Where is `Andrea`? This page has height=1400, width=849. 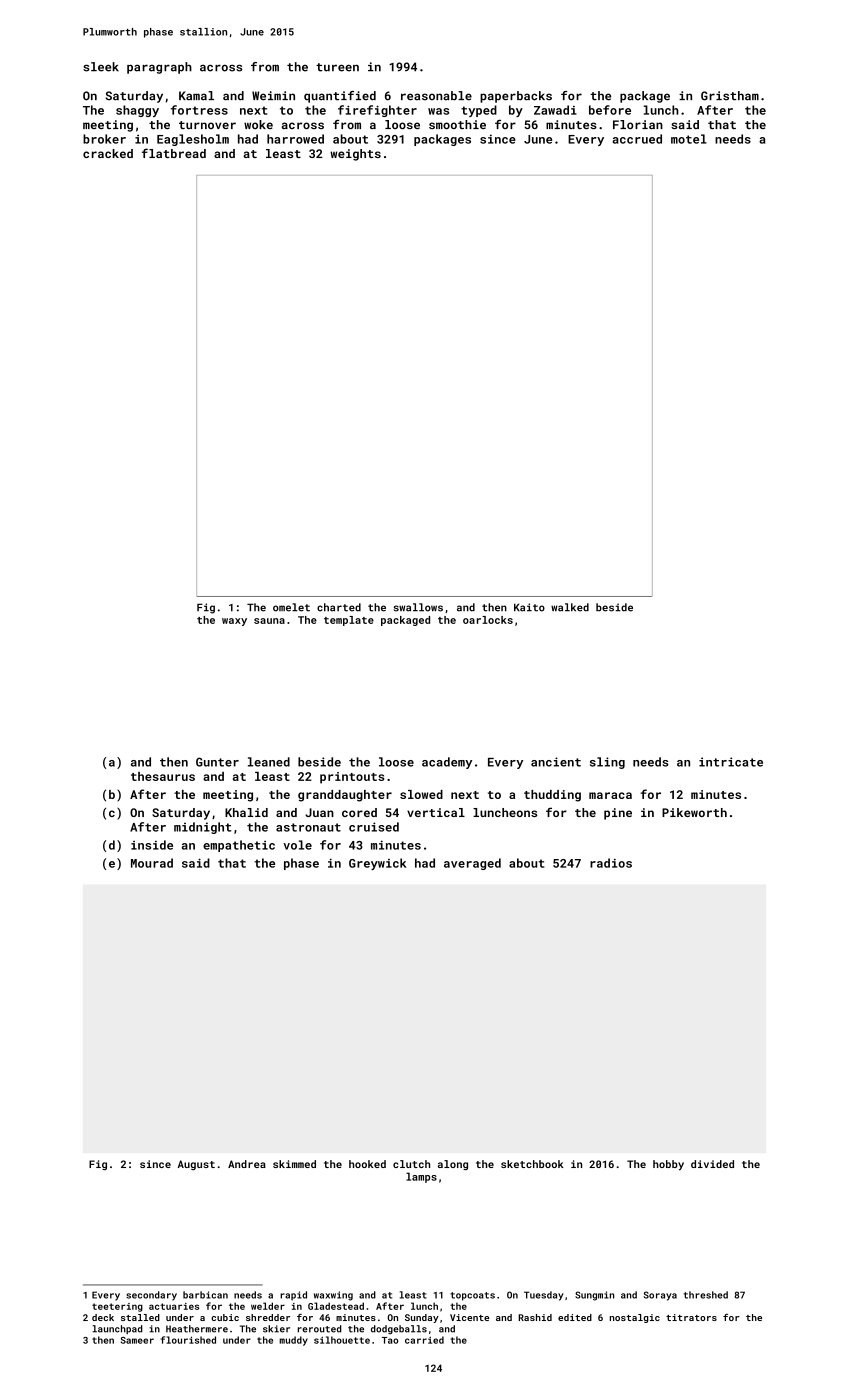
Andrea is located at coordinates (247, 1164).
